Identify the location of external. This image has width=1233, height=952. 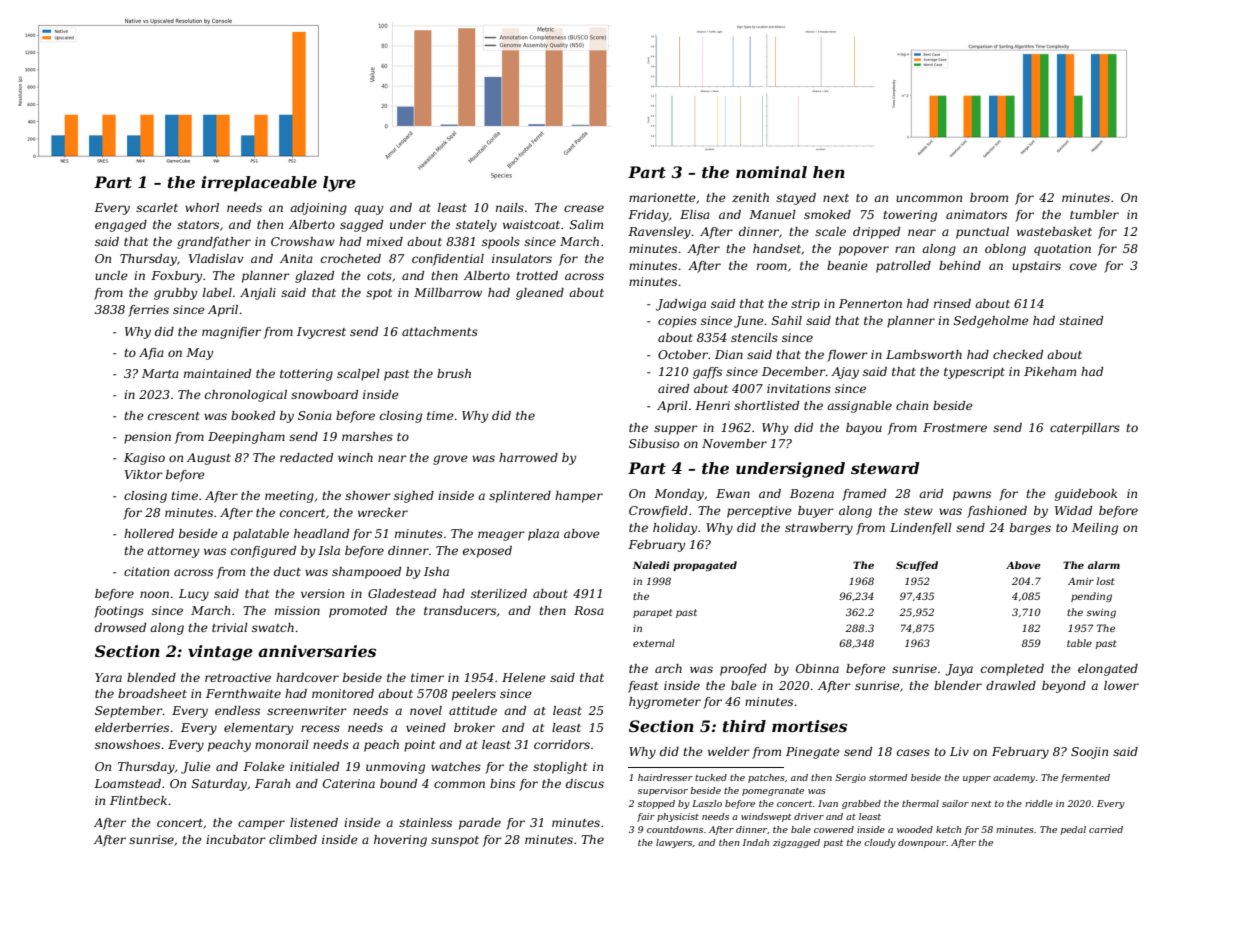
(654, 643).
